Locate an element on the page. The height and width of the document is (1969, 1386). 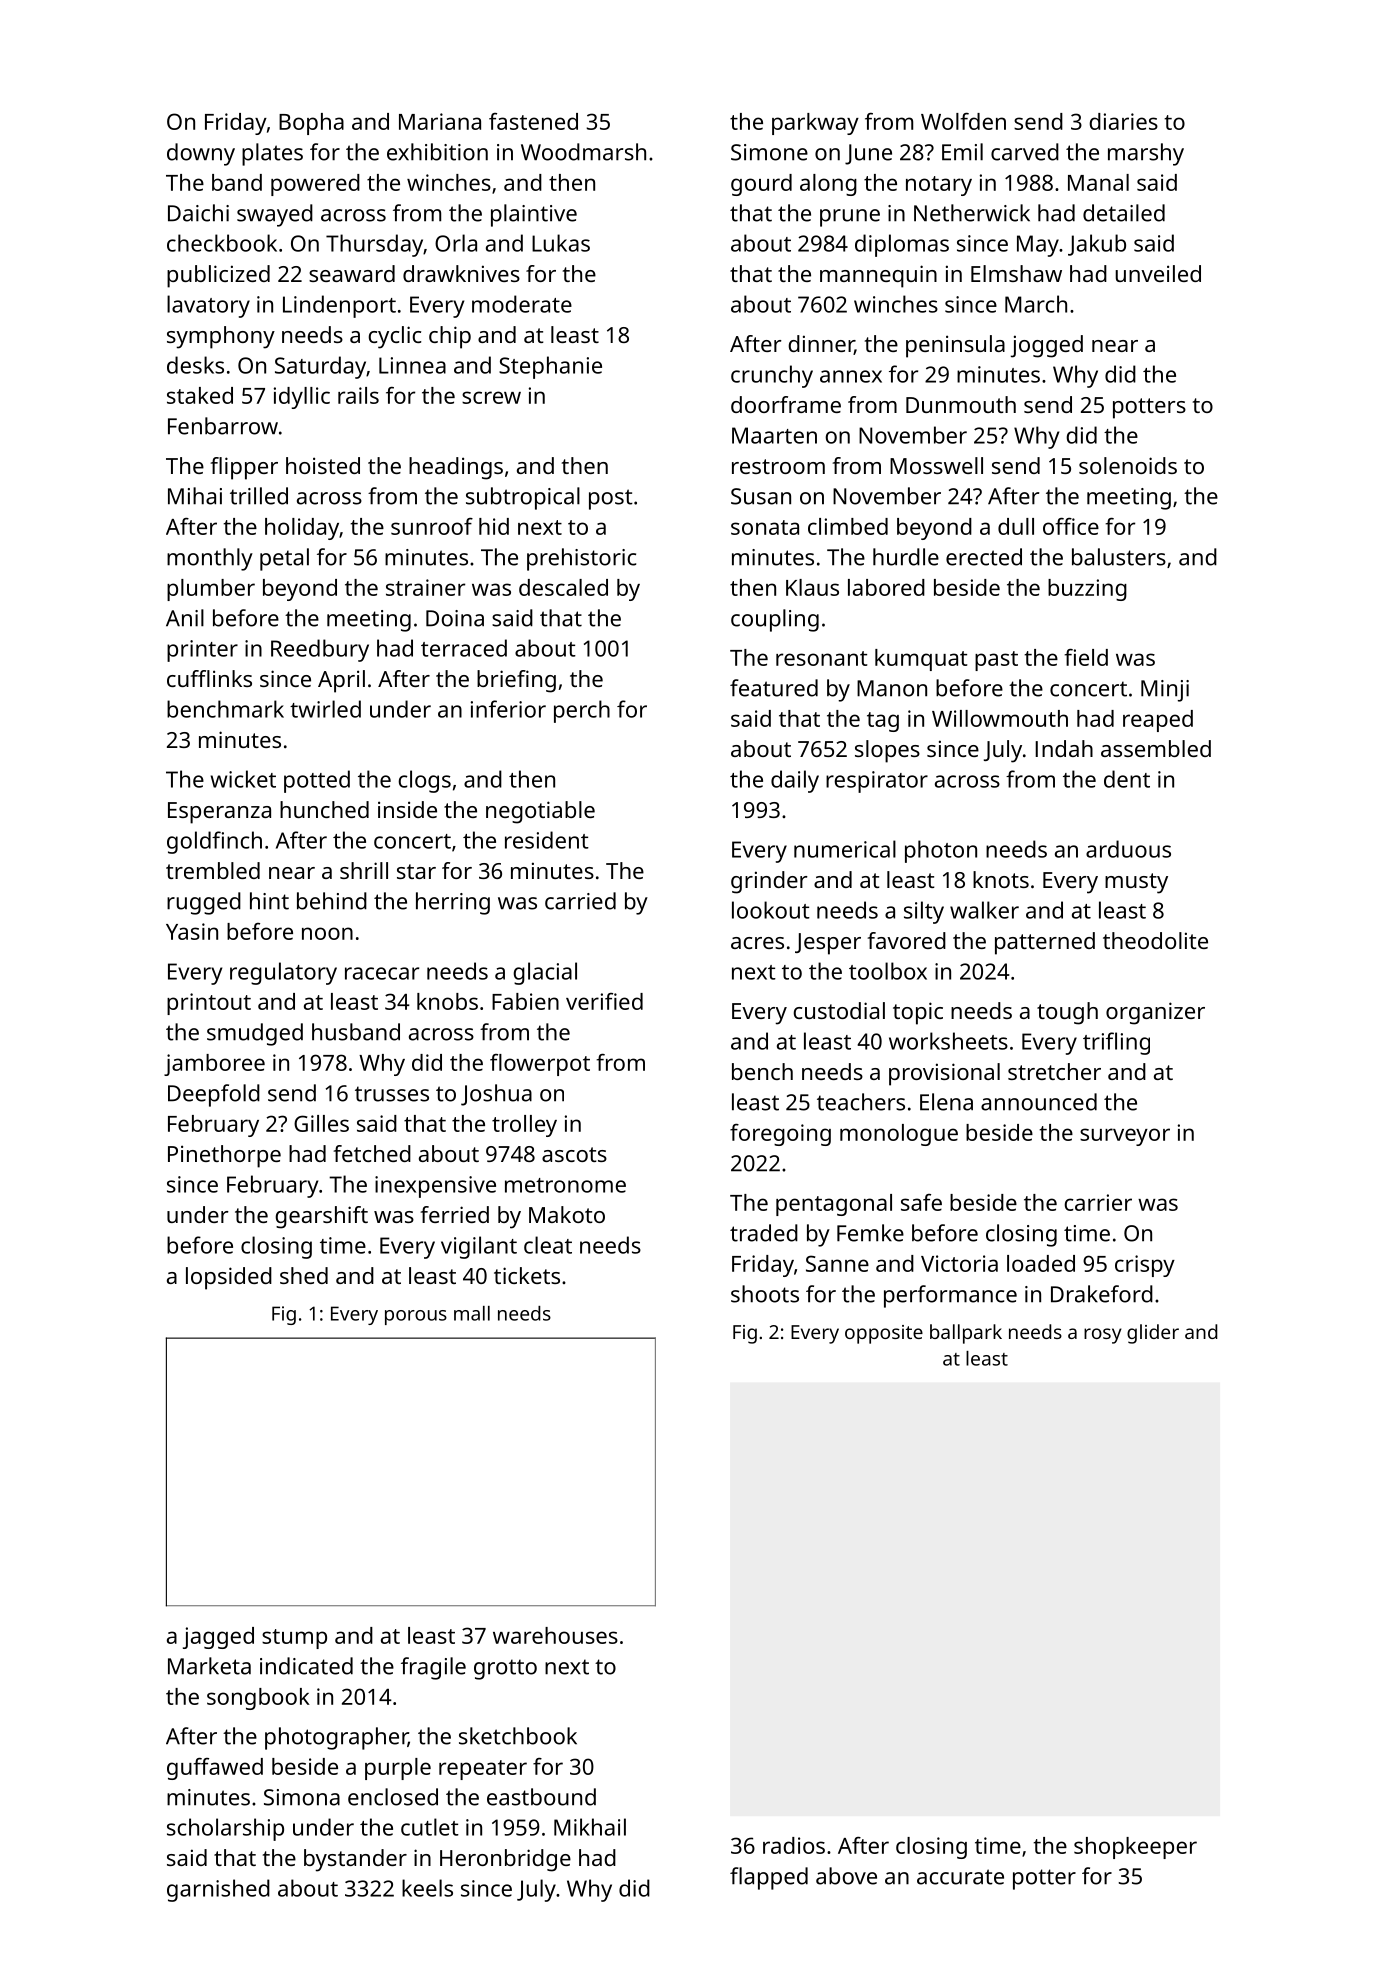
diaries is located at coordinates (1123, 121).
